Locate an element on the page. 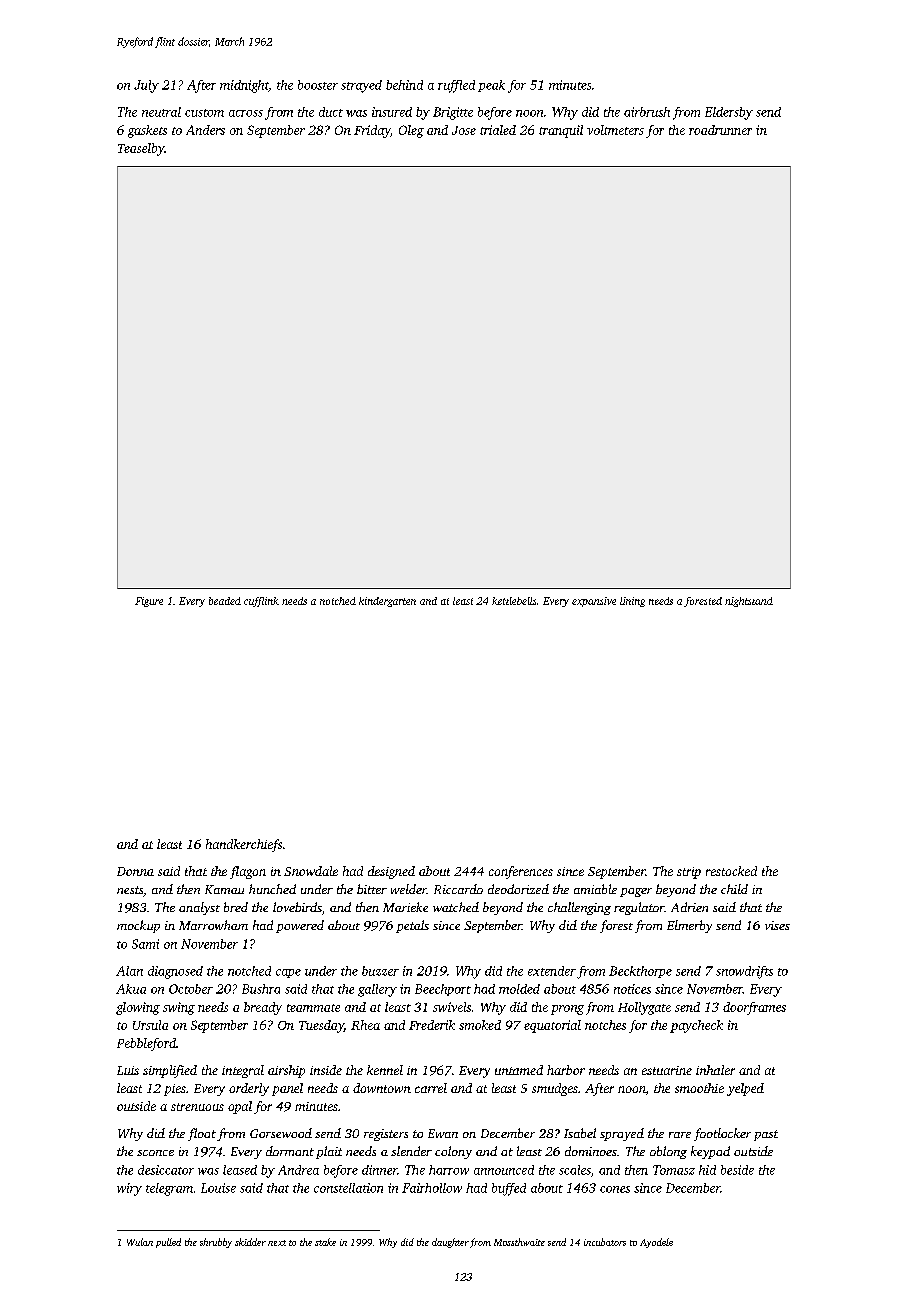 Image resolution: width=908 pixels, height=1316 pixels. conferences is located at coordinates (521, 872).
